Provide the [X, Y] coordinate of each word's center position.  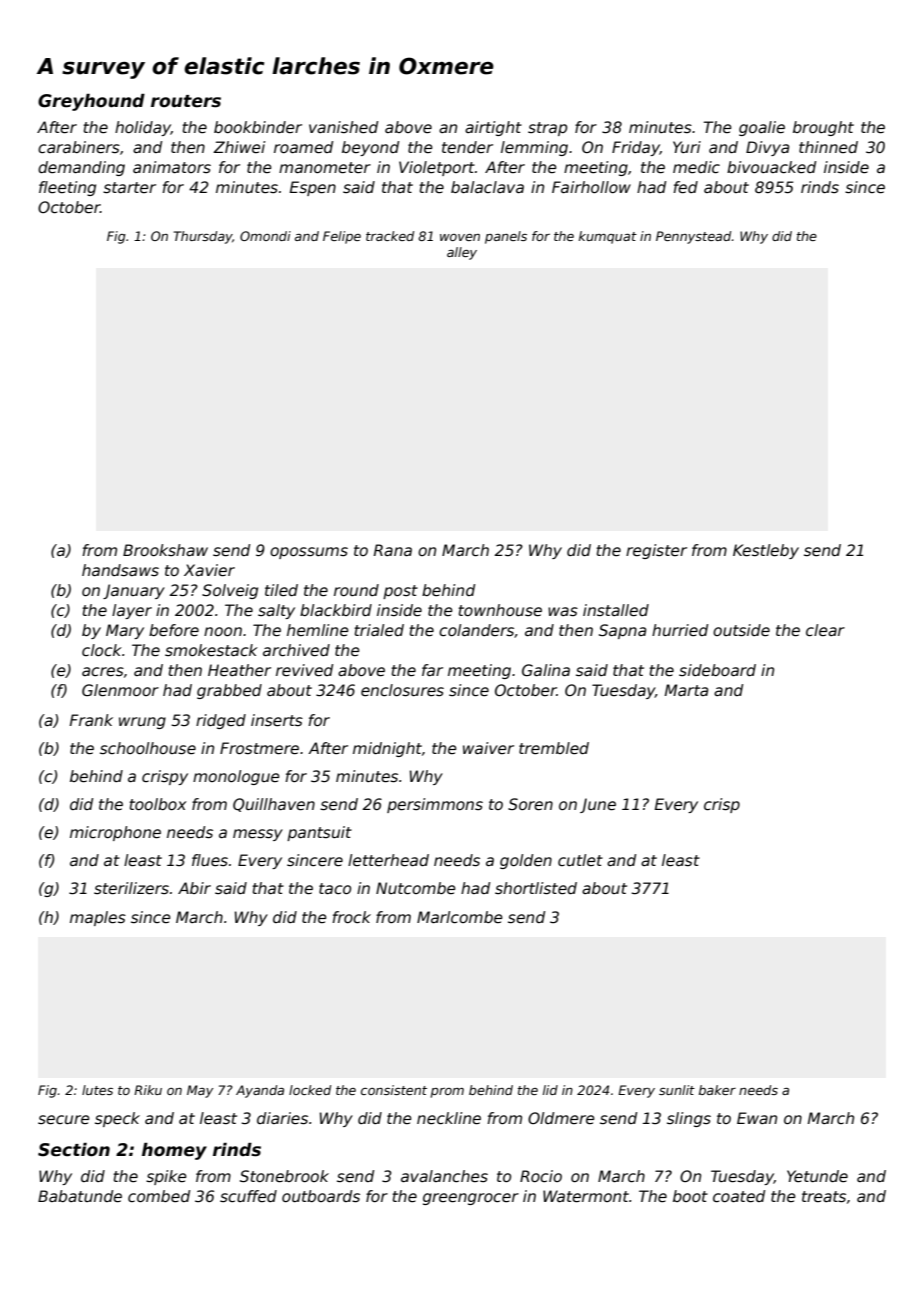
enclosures [402, 690]
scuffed [248, 1196]
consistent [394, 1090]
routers [186, 101]
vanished [343, 127]
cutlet [580, 860]
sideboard [717, 670]
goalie [762, 128]
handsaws [120, 570]
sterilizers [131, 888]
